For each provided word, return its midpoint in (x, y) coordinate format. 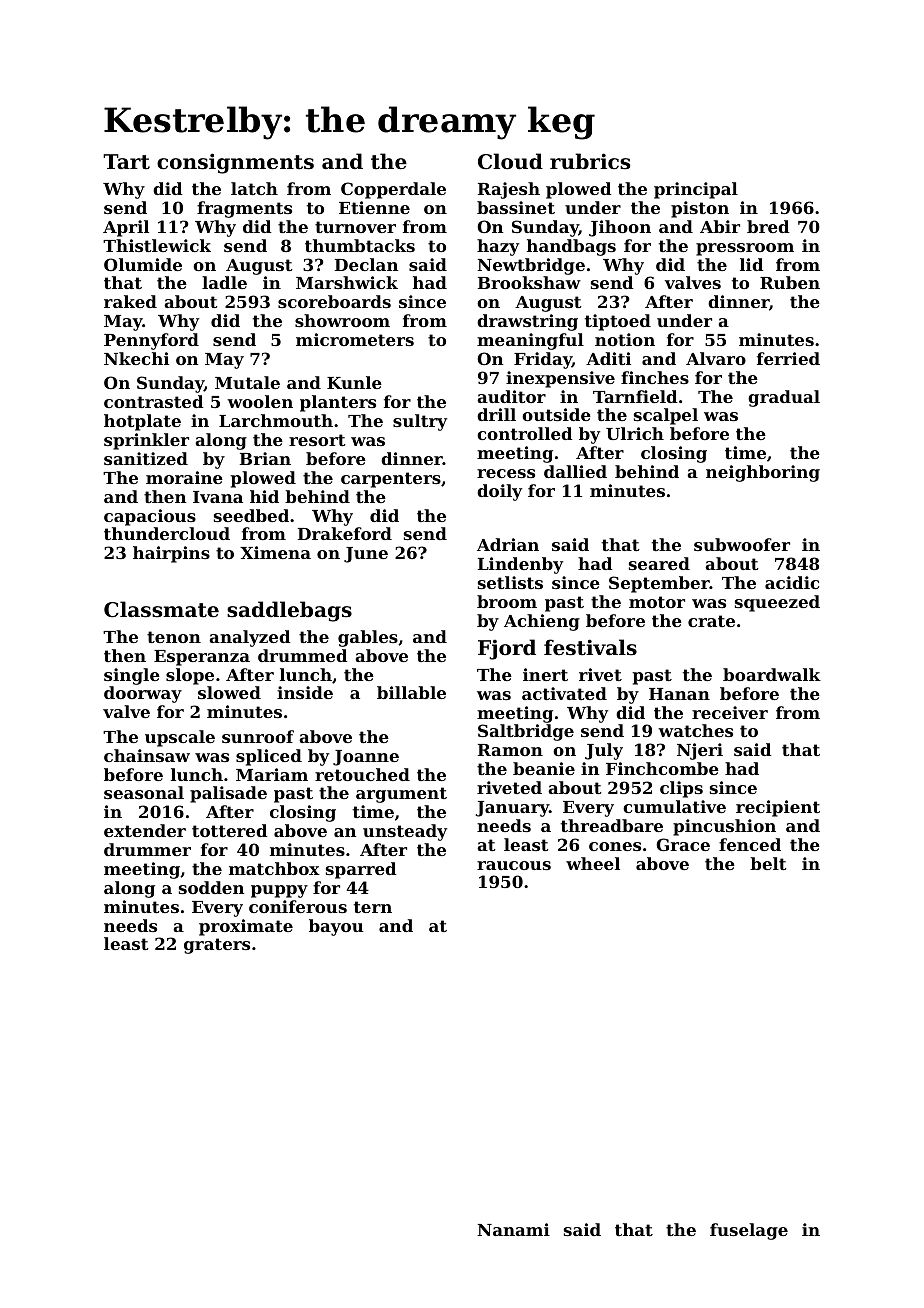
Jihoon (620, 228)
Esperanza (202, 658)
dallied (575, 471)
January (512, 809)
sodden (211, 887)
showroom (342, 320)
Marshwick (347, 282)
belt (768, 863)
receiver (730, 712)
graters (217, 946)
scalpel (666, 416)
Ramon (510, 750)
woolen (260, 401)
